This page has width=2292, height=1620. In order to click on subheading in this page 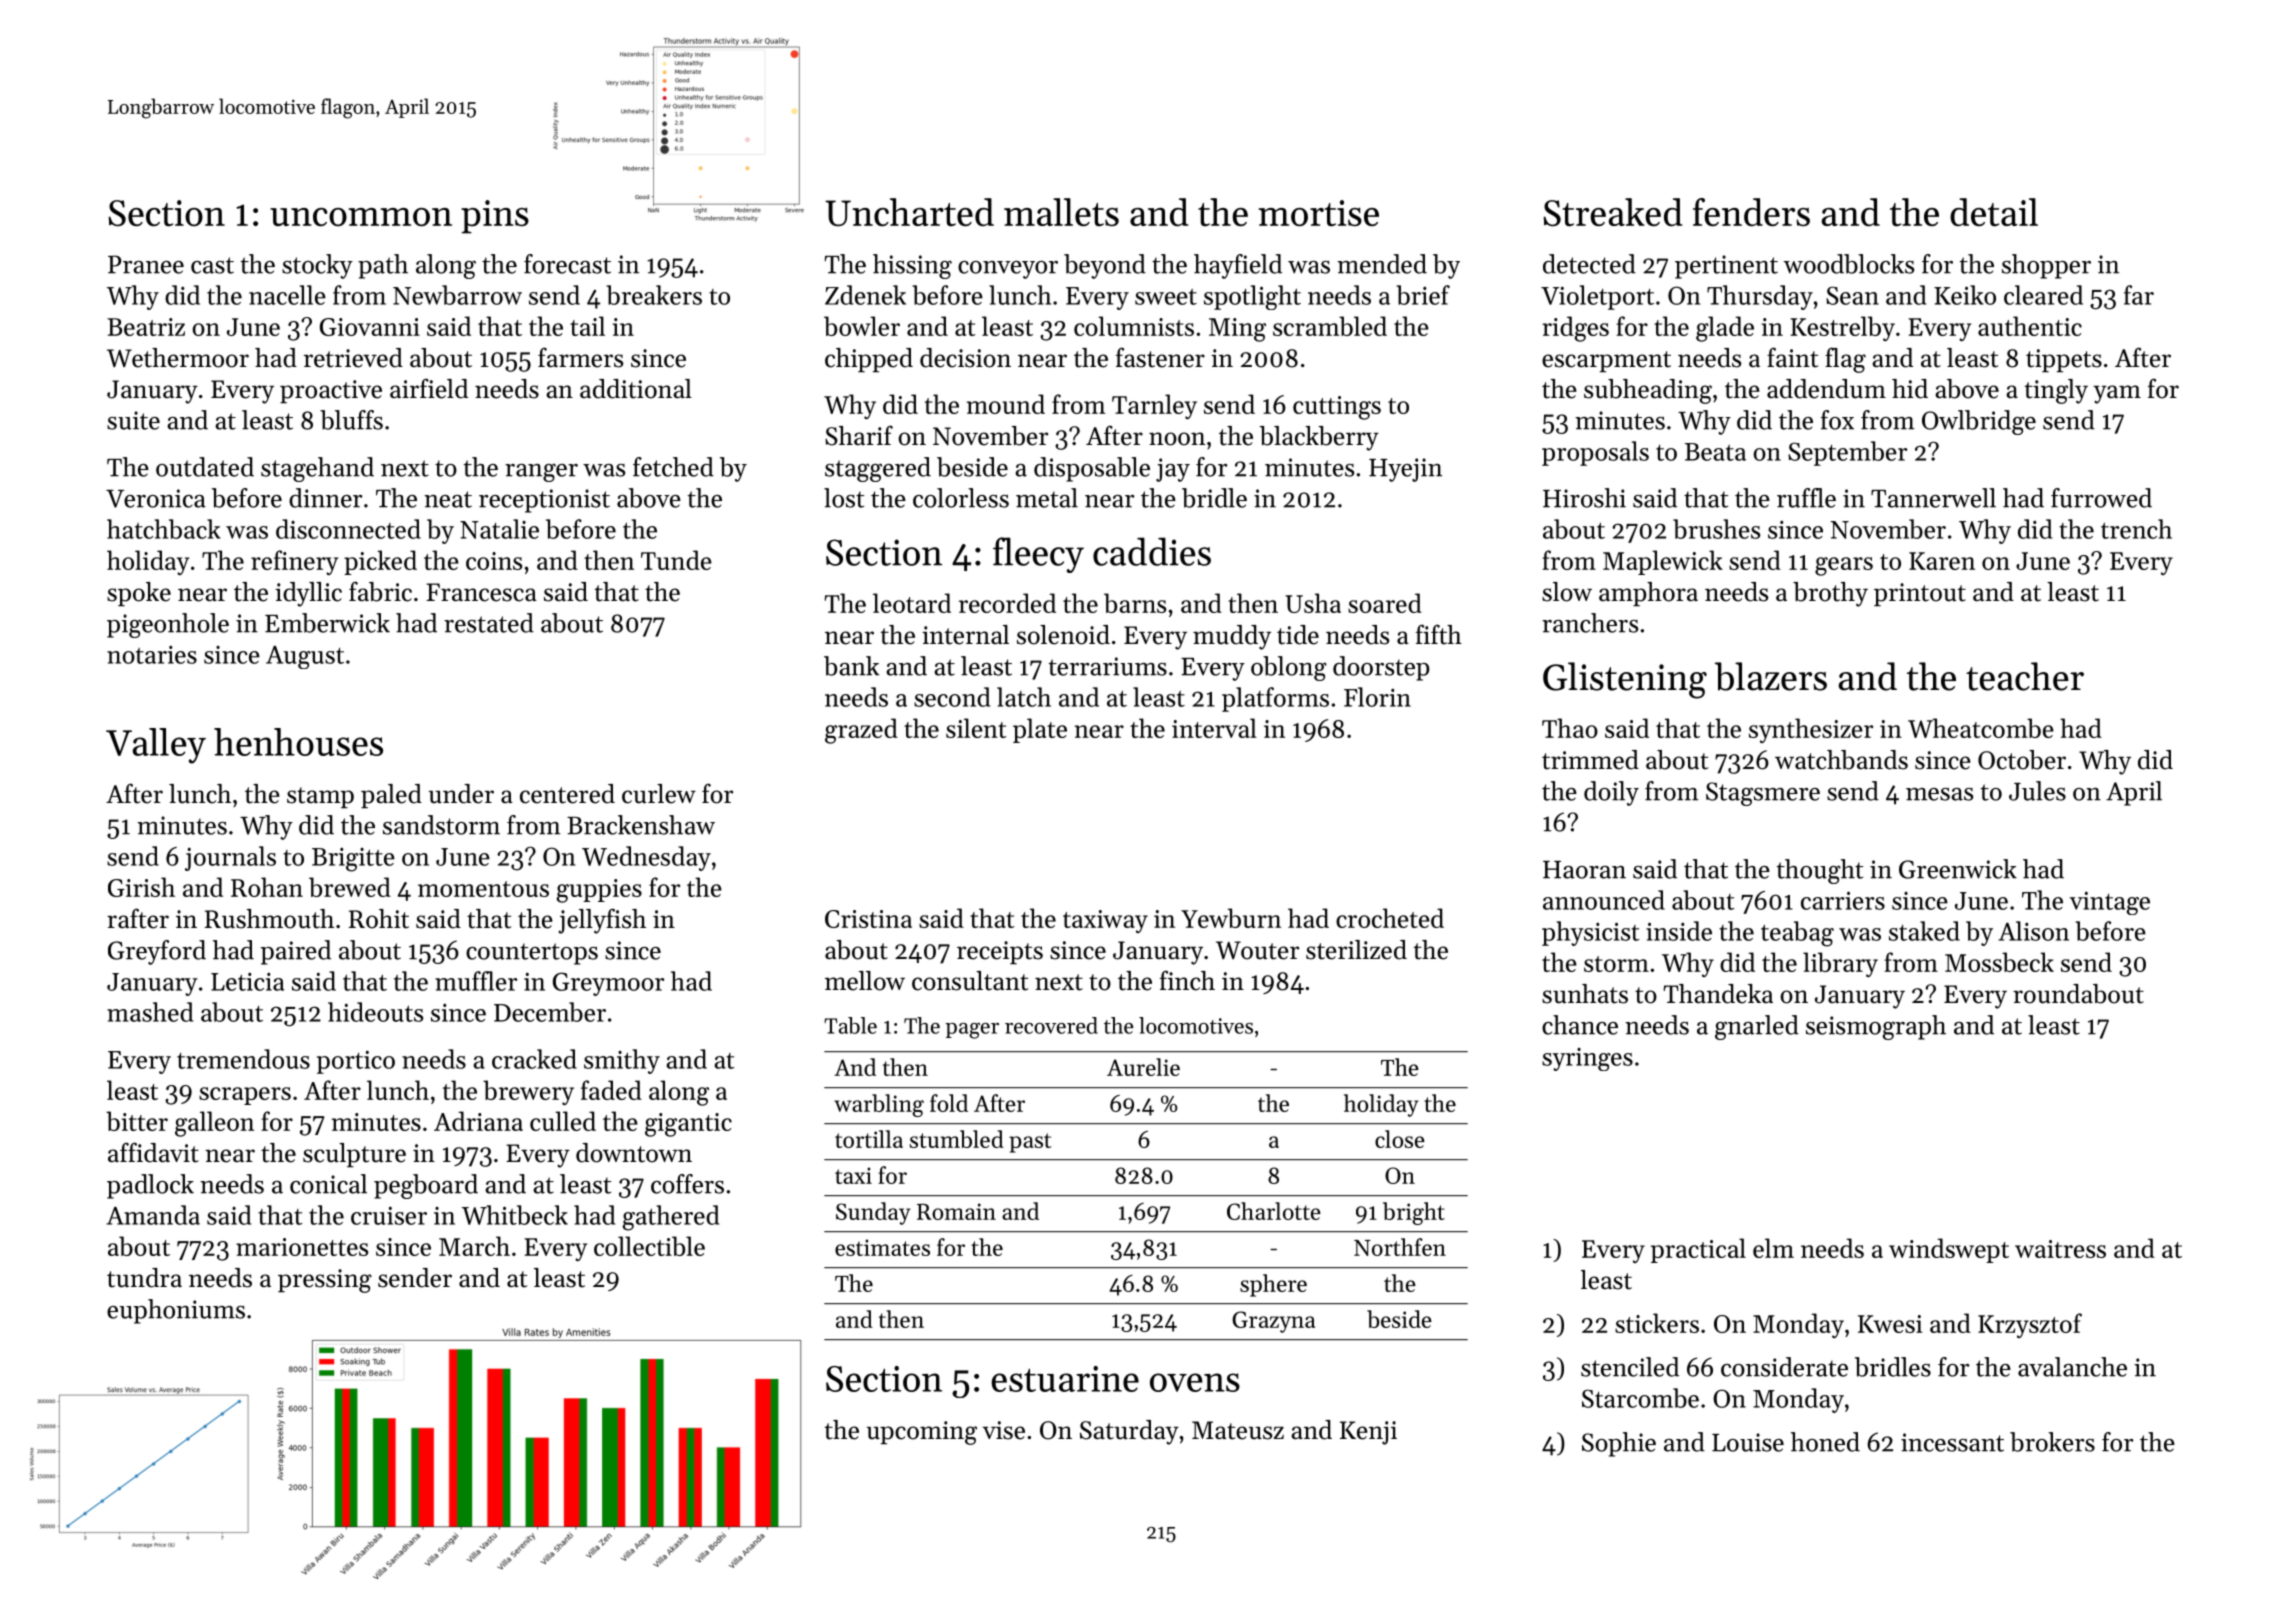, I will do `click(1648, 391)`.
